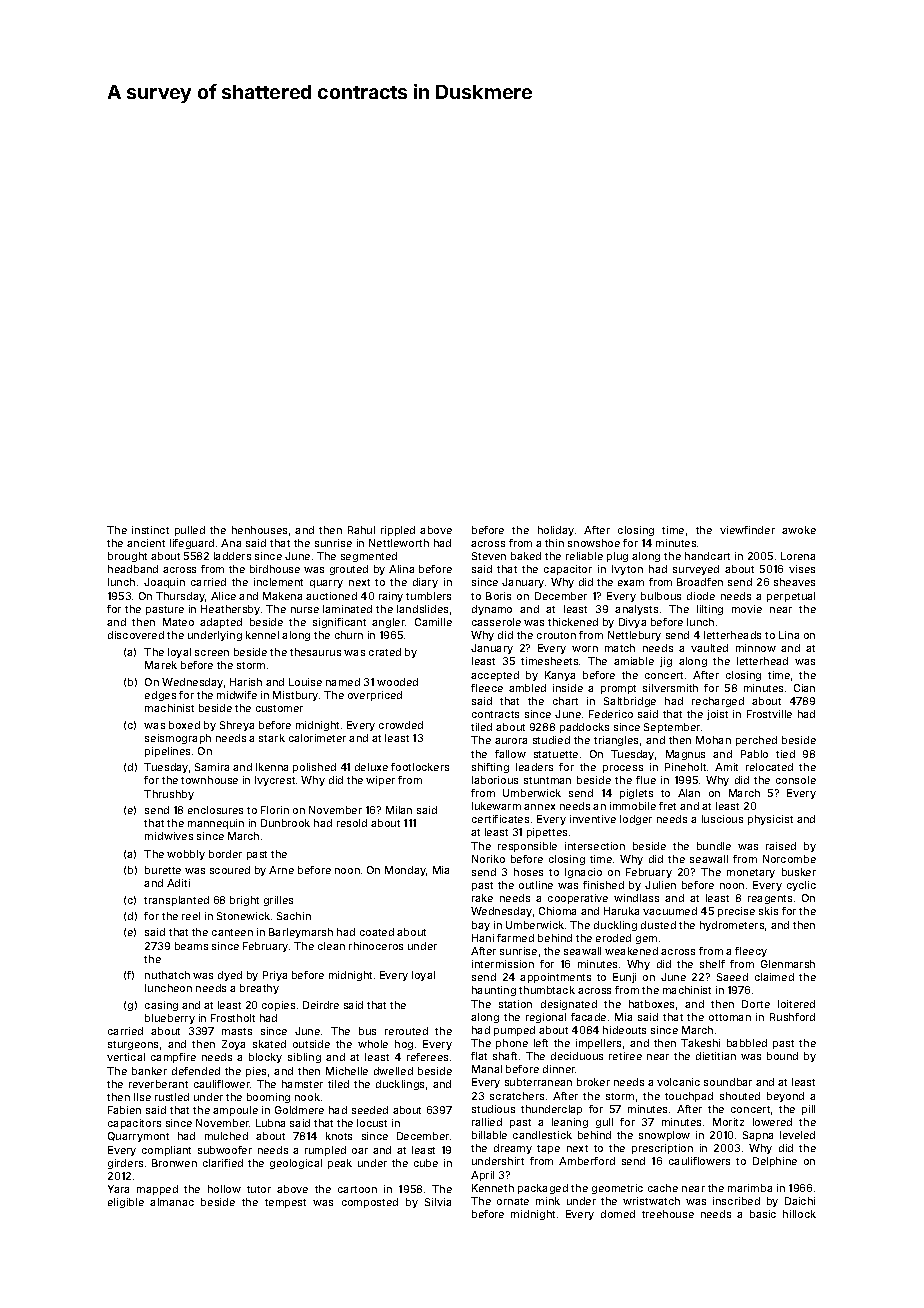 The width and height of the image is (924, 1308). Describe the element at coordinates (150, 530) in the image. I see `instinct` at that location.
